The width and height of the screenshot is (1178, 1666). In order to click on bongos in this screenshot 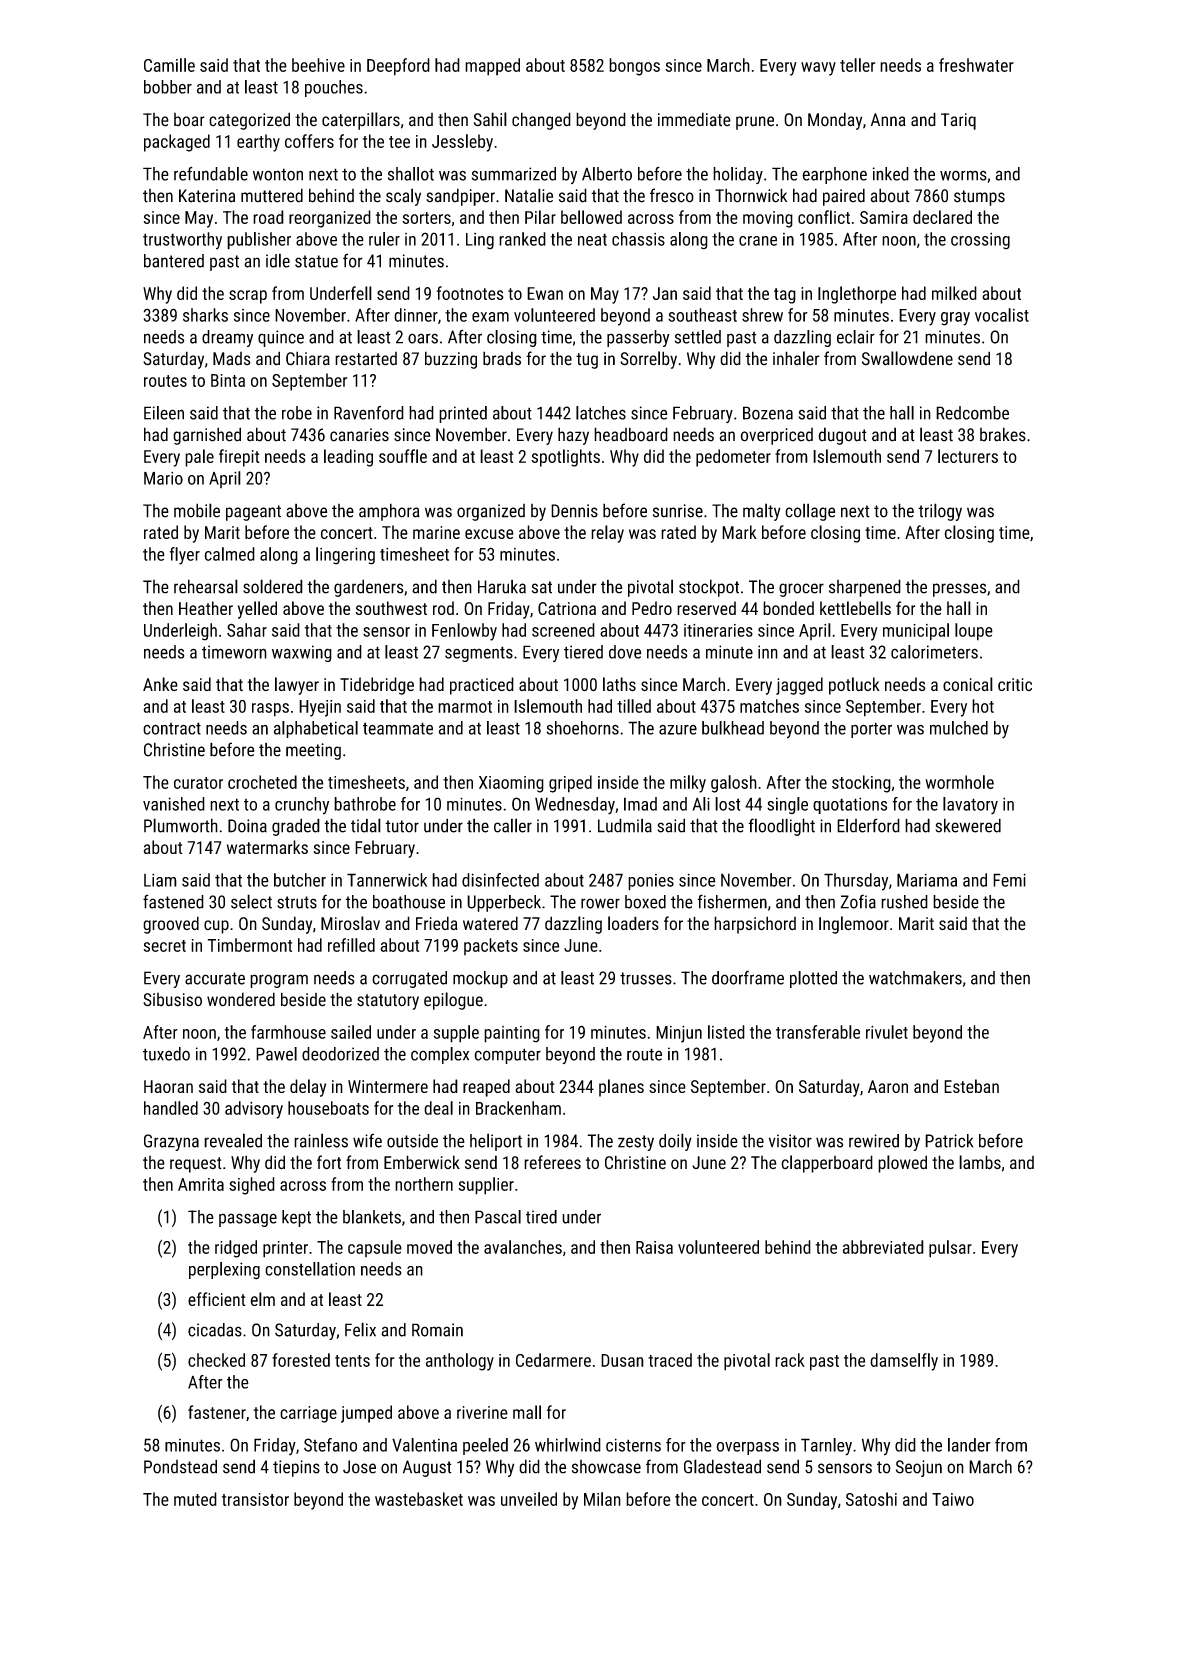, I will do `click(634, 67)`.
